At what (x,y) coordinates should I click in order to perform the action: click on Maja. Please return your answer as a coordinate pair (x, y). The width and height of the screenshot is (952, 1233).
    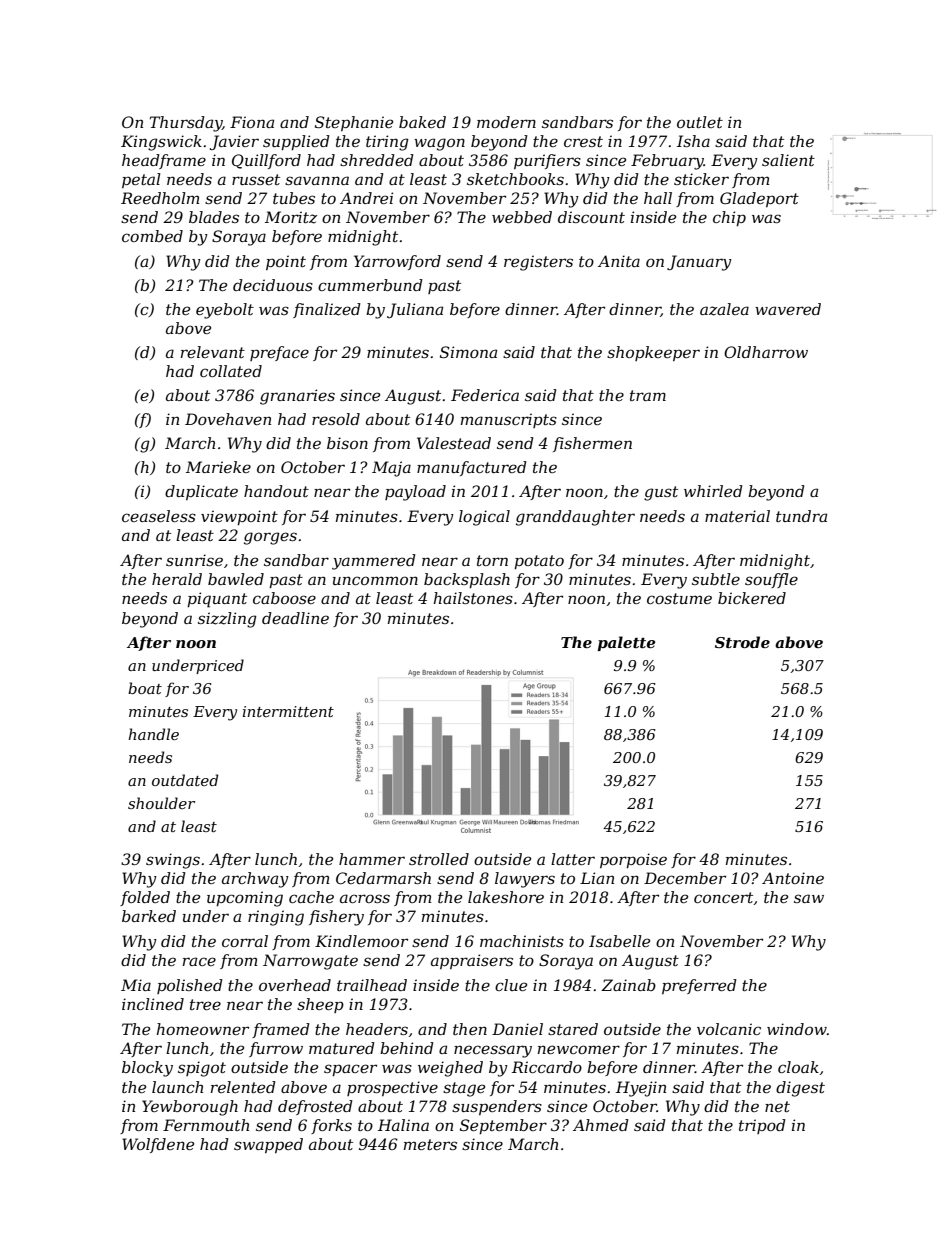
    Looking at the image, I should click on (391, 469).
